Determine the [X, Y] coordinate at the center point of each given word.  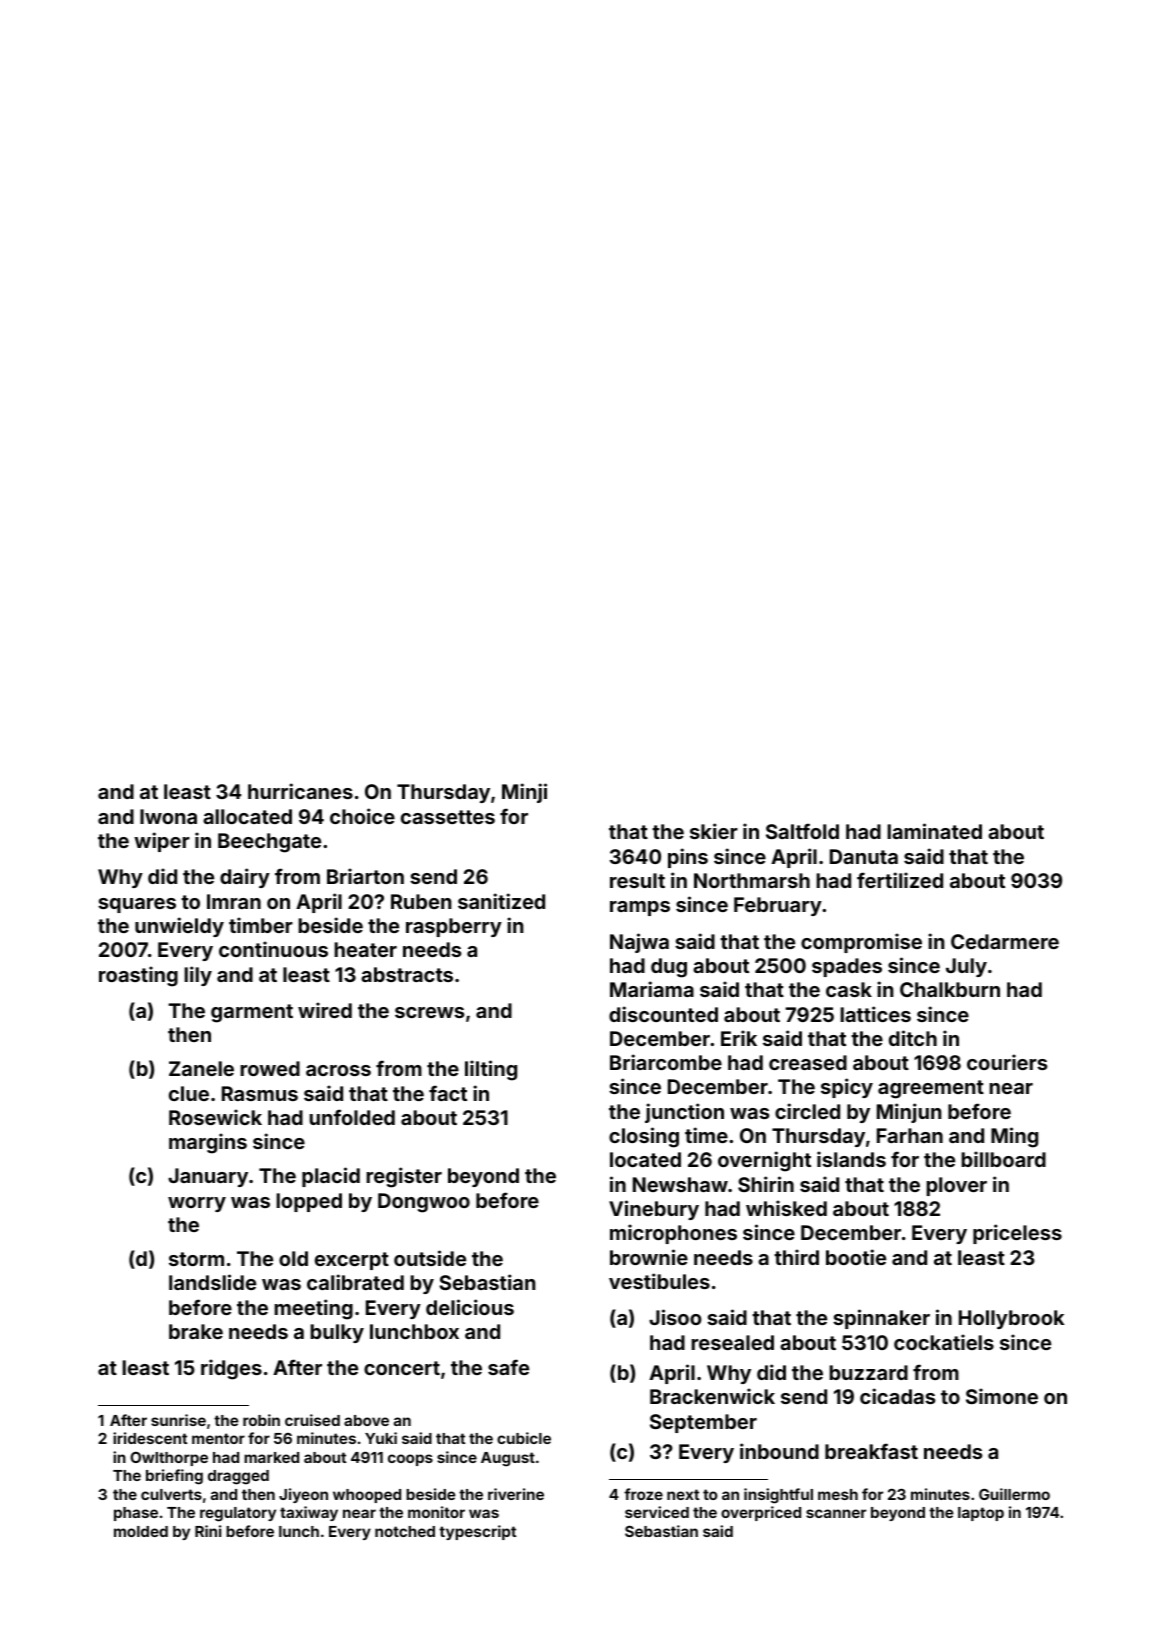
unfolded [352, 1117]
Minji [524, 793]
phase [136, 1514]
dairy [245, 878]
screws [429, 1012]
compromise [861, 943]
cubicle [524, 1438]
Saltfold [802, 831]
